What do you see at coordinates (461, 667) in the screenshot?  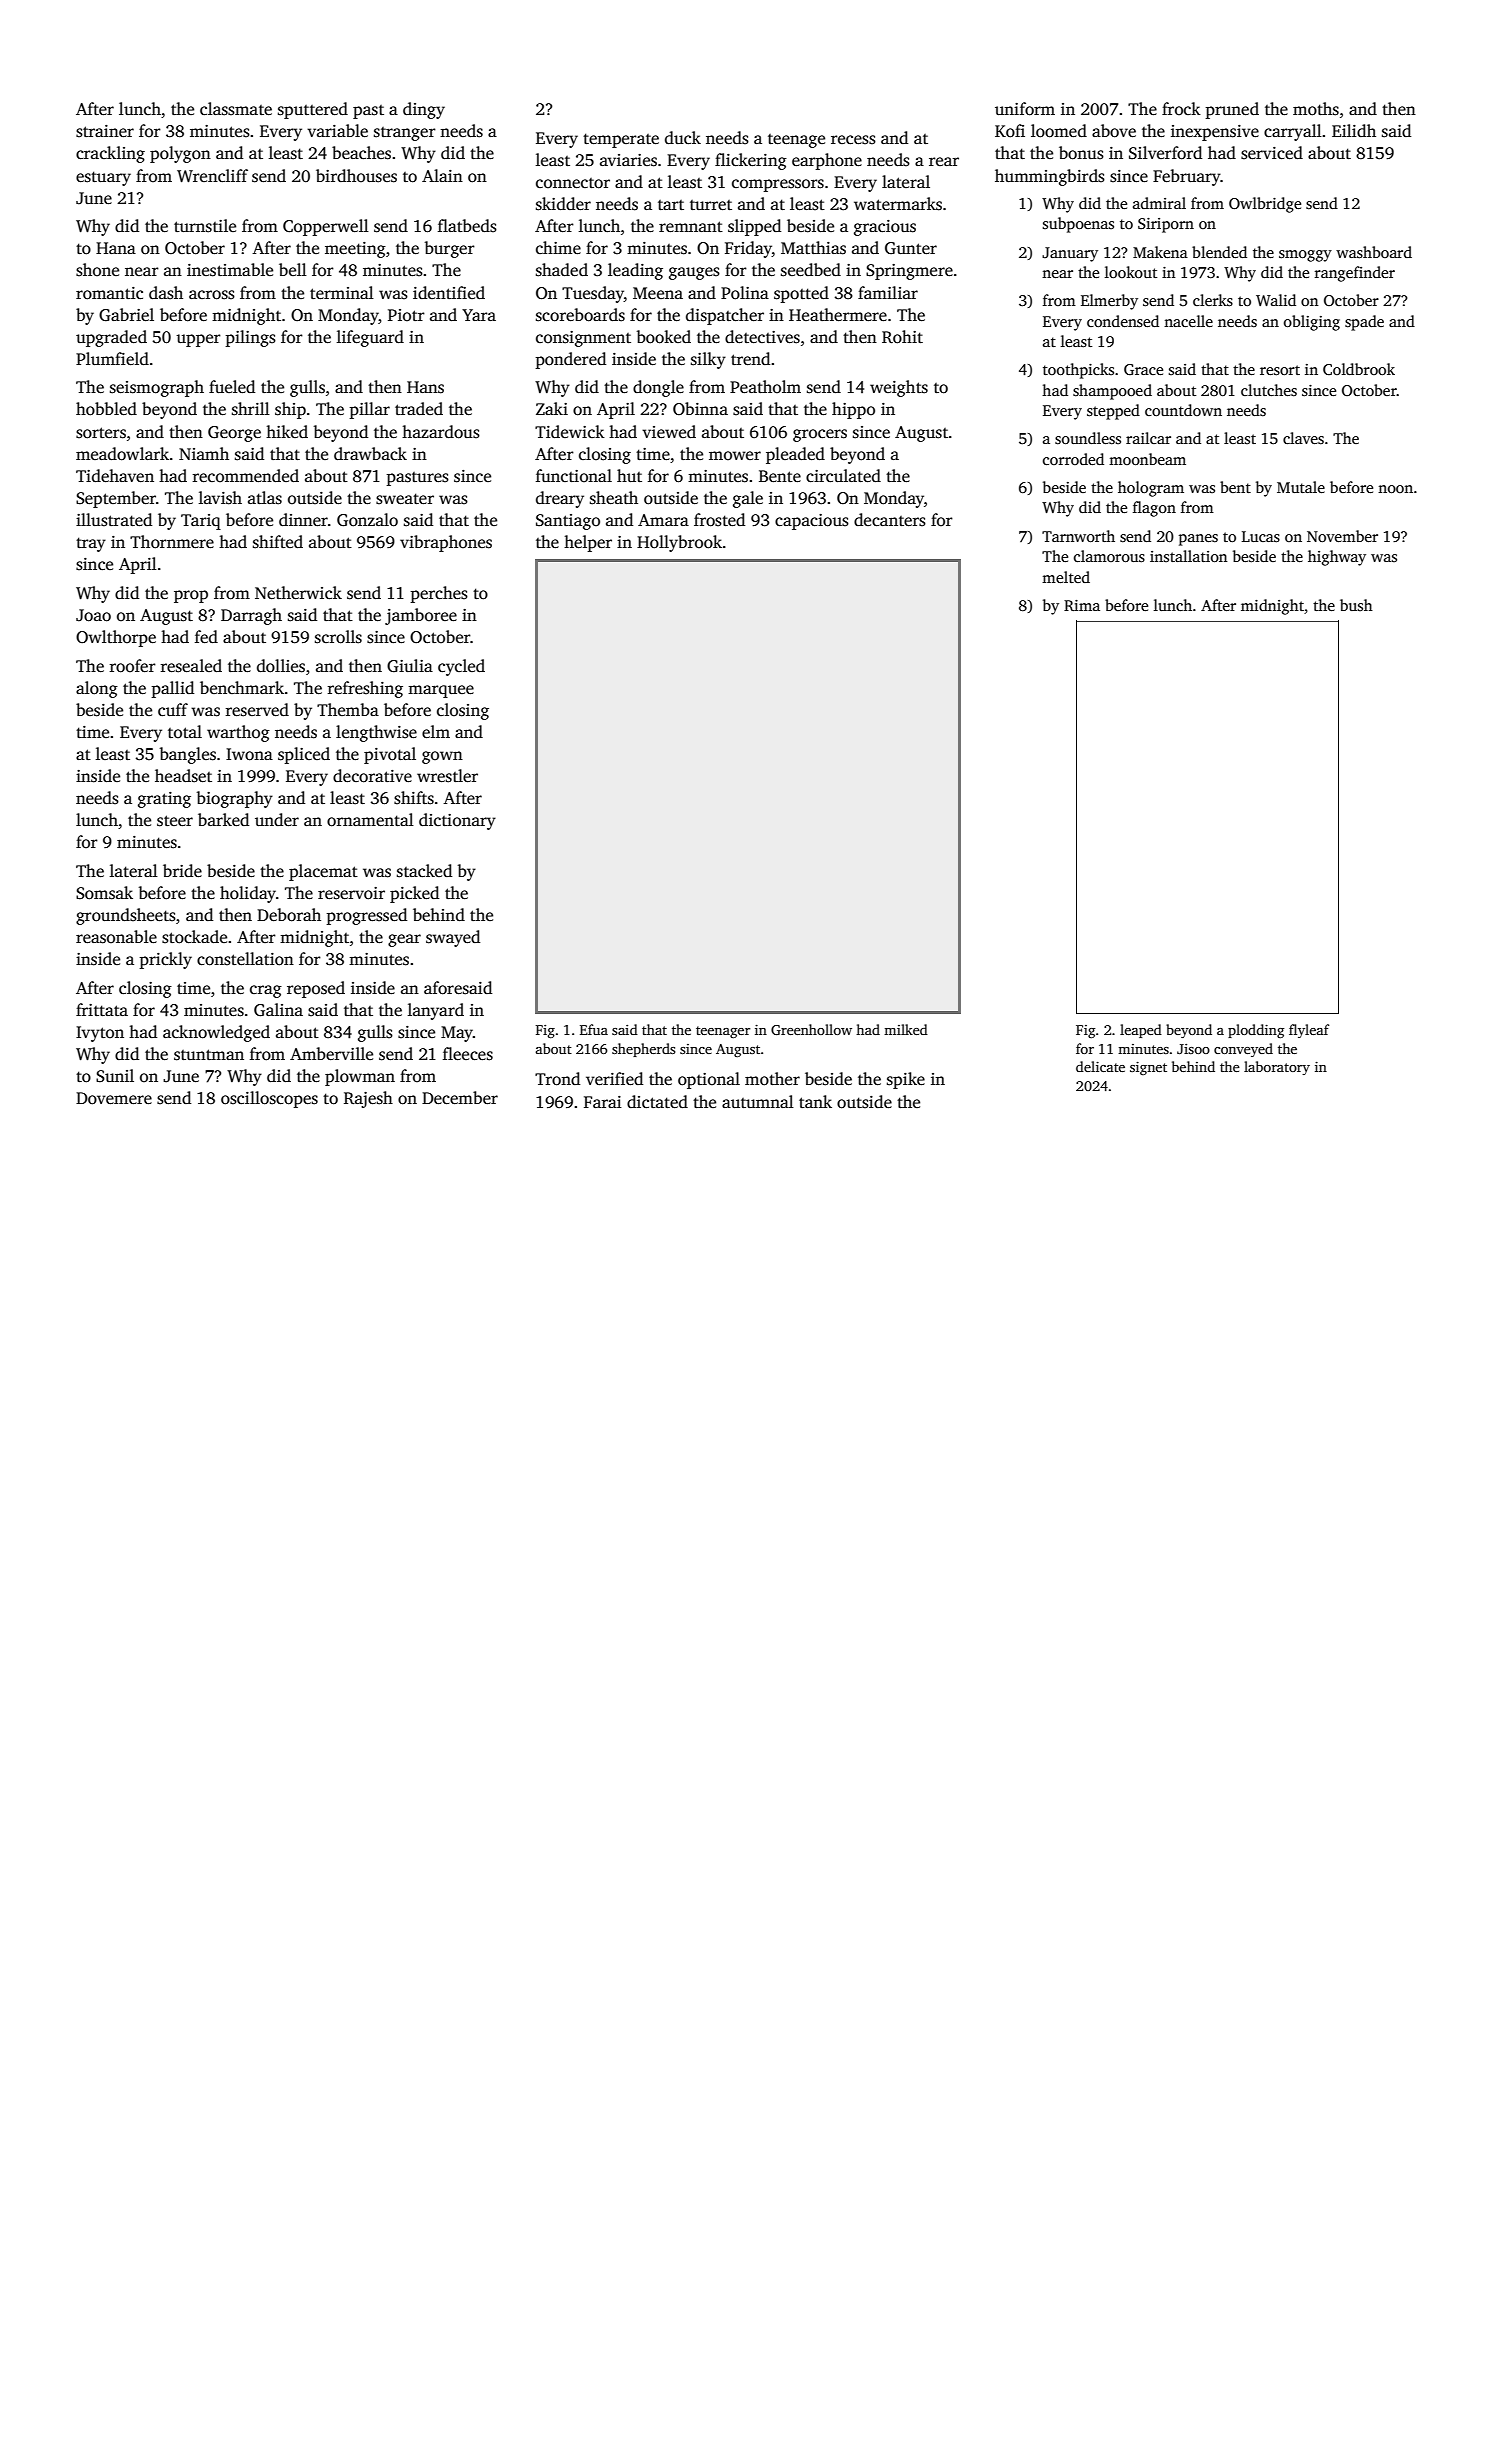 I see `cycled` at bounding box center [461, 667].
